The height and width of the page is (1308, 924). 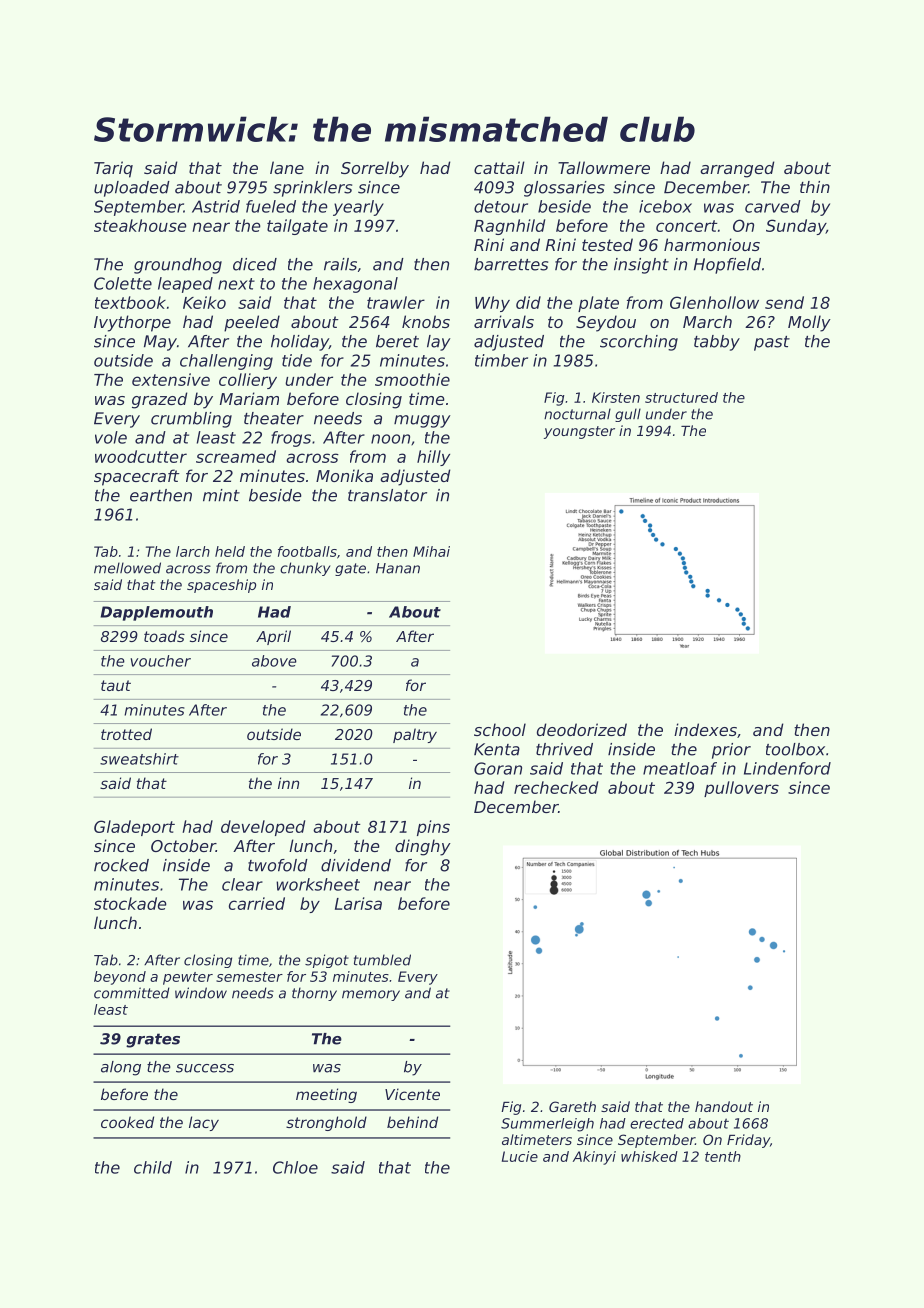 I want to click on toads, so click(x=164, y=636).
